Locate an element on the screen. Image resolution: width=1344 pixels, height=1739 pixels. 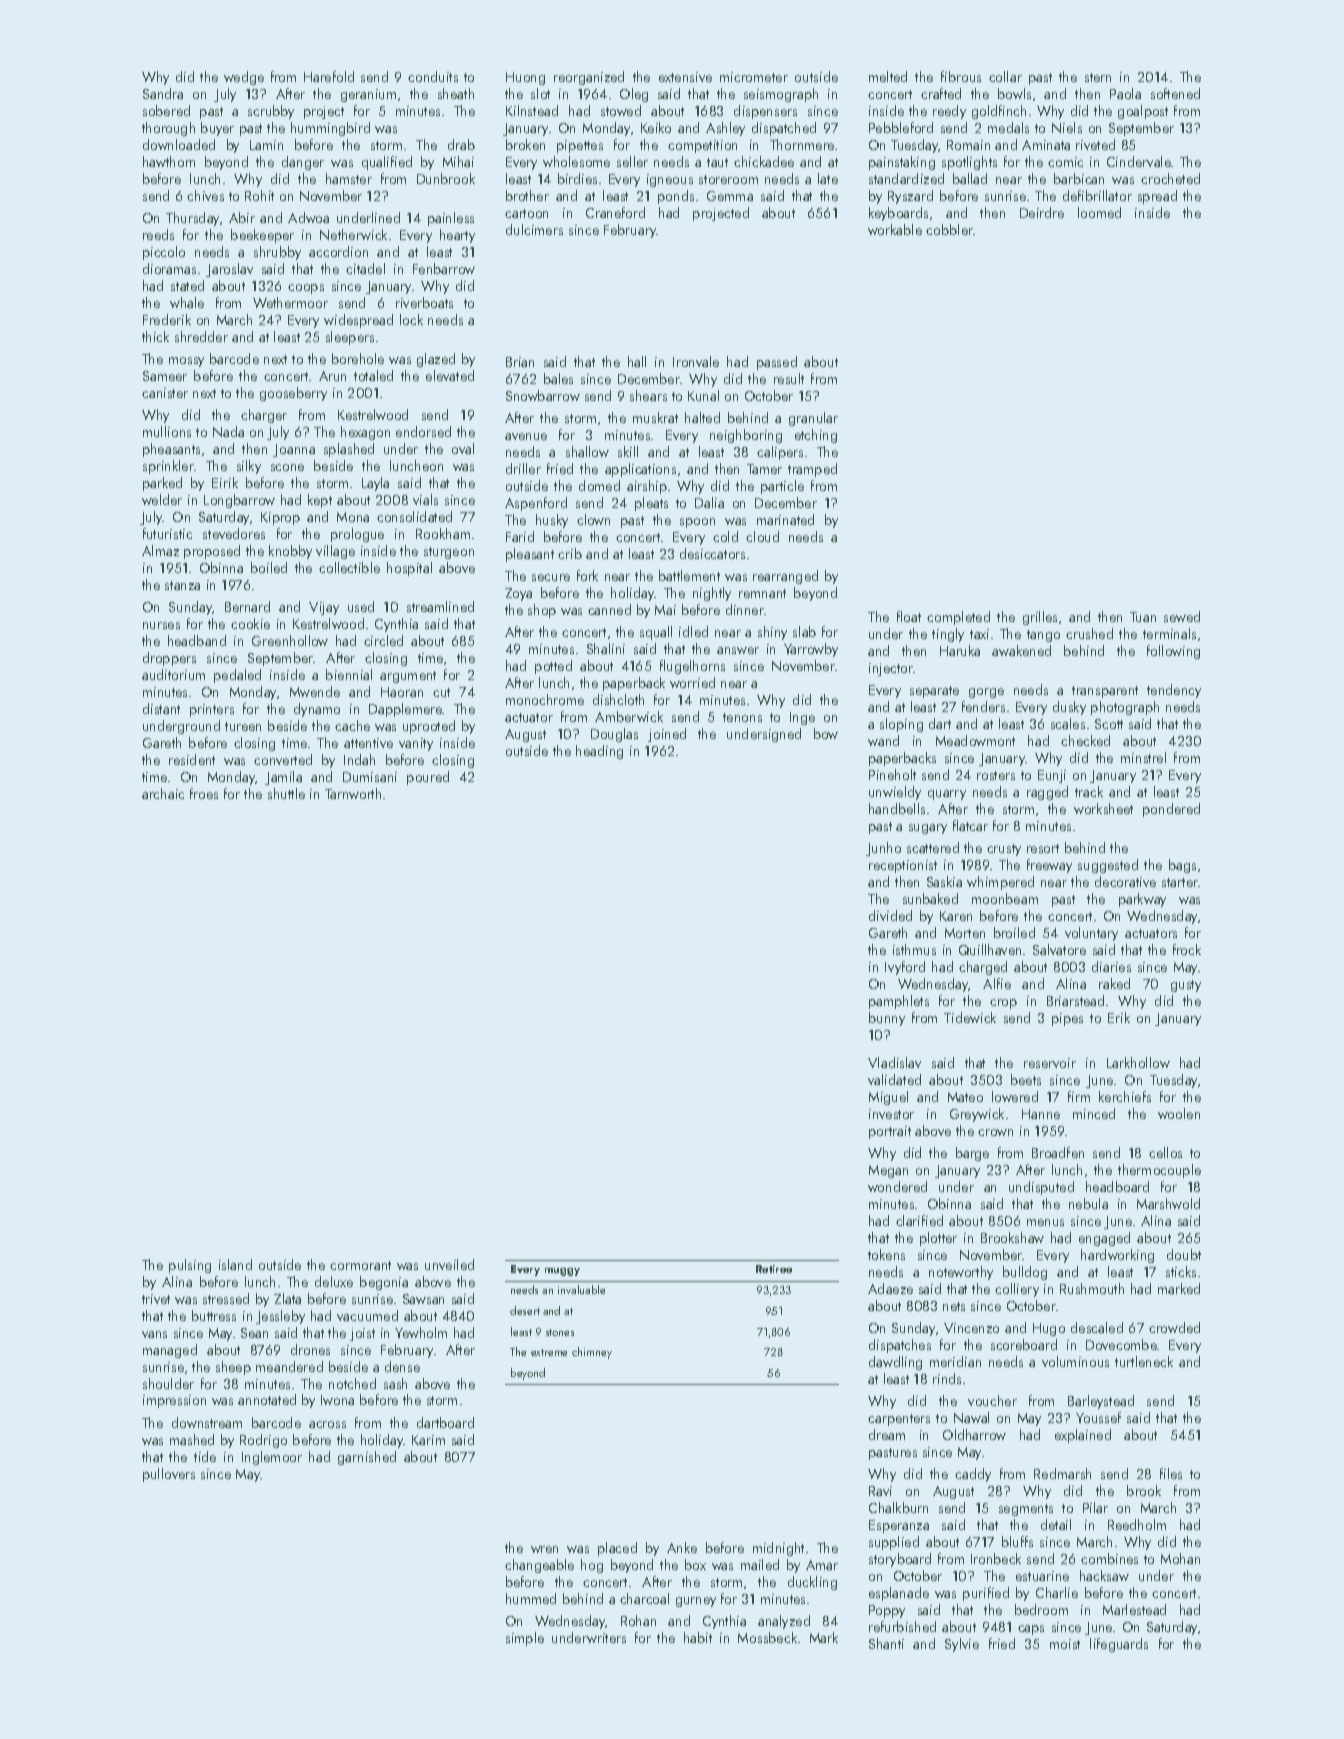
Huong is located at coordinates (525, 78).
